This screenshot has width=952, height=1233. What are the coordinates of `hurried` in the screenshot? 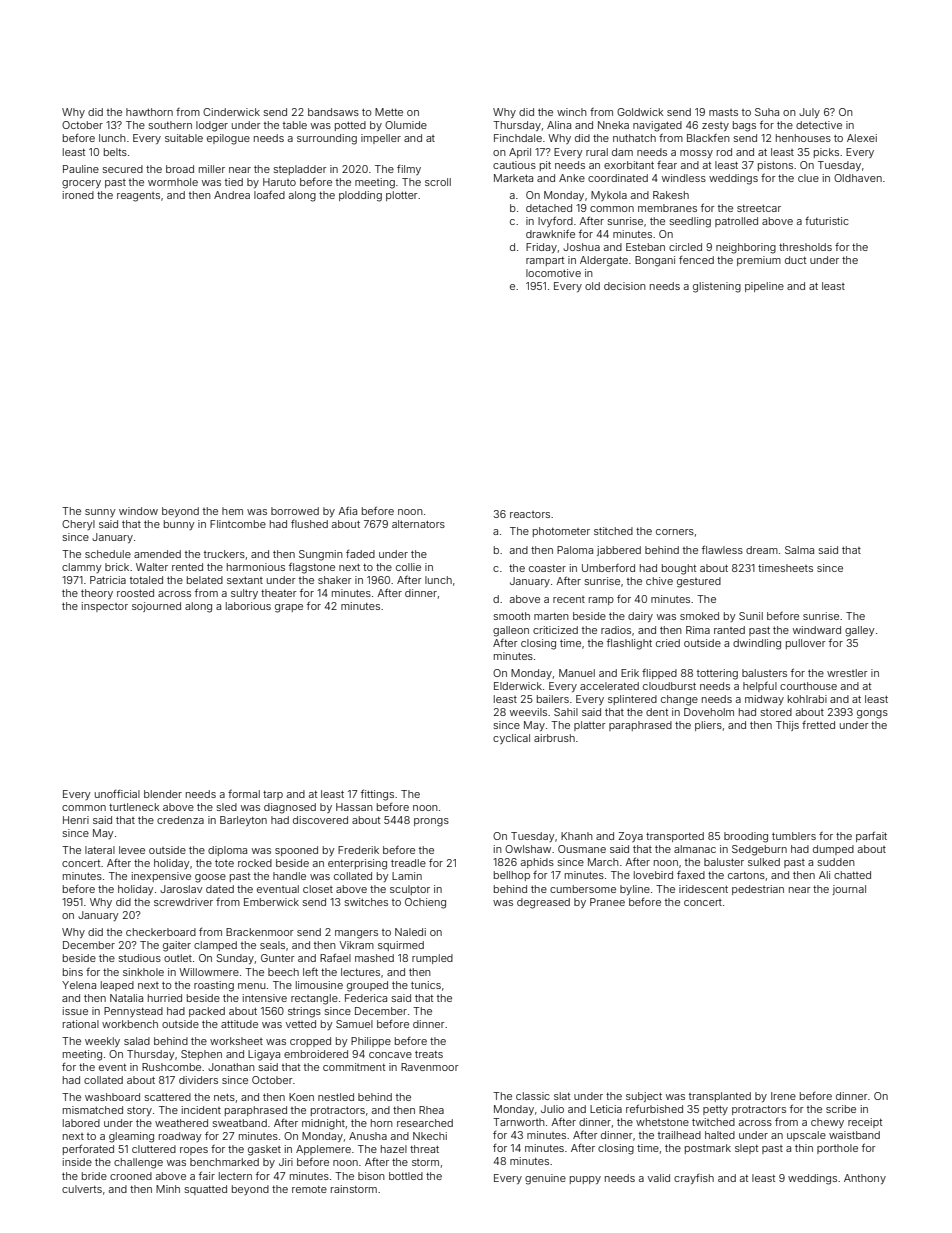 It's located at (165, 998).
